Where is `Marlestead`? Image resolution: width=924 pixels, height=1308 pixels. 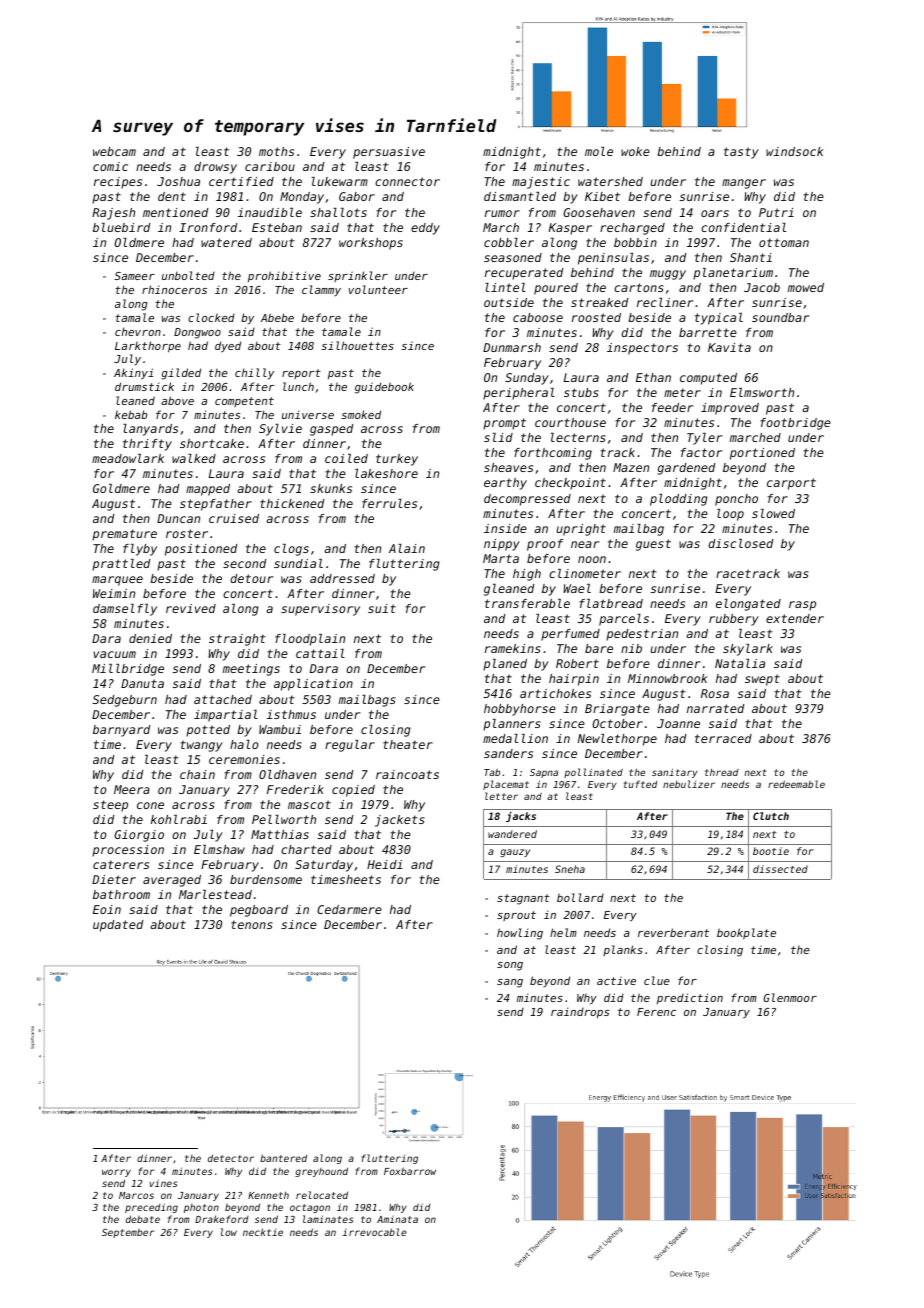 Marlestead is located at coordinates (215, 894).
